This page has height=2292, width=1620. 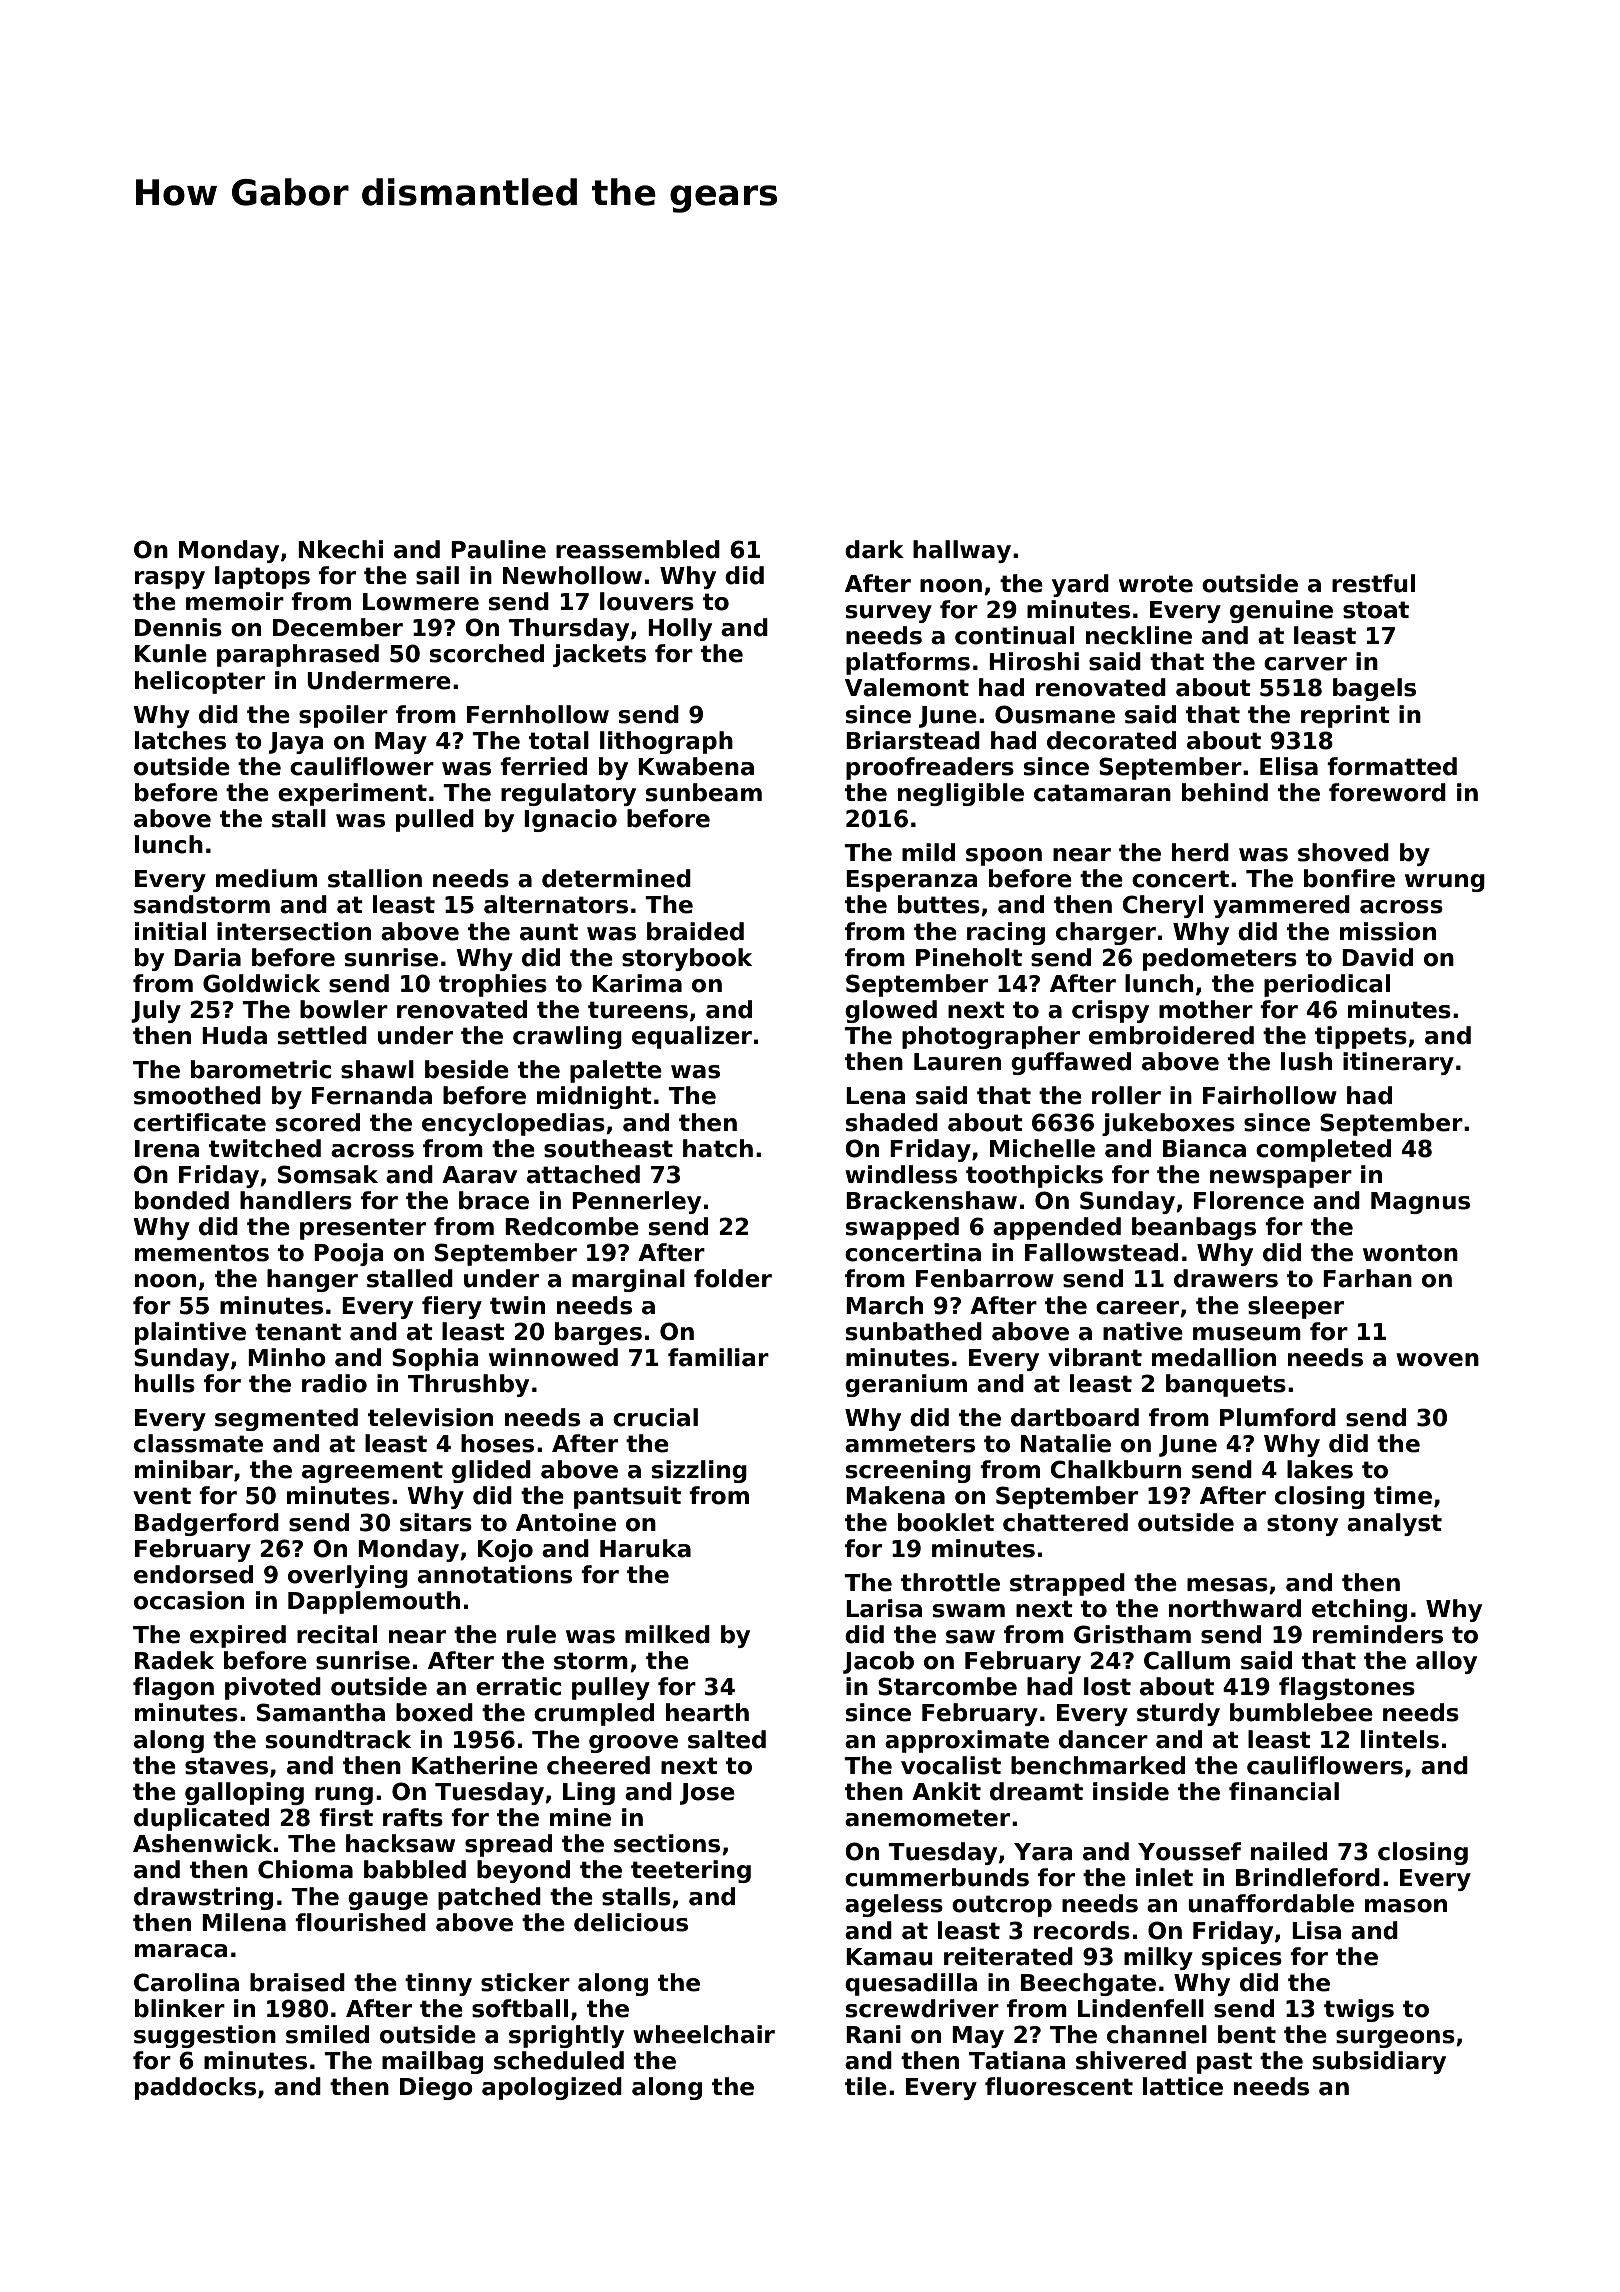 What do you see at coordinates (570, 820) in the page?
I see `Ignacio` at bounding box center [570, 820].
